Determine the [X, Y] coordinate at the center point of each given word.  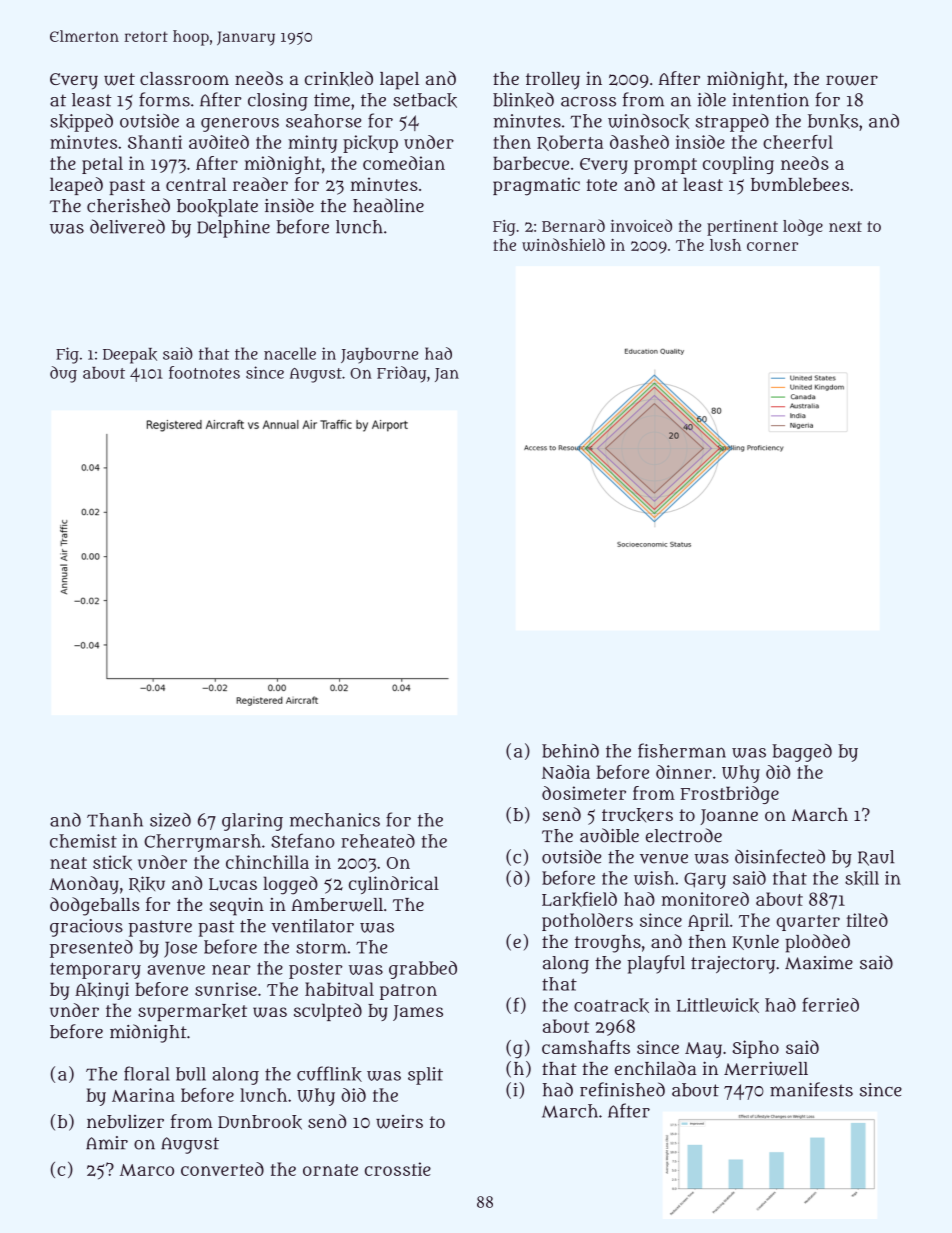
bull [191, 1074]
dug [63, 374]
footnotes [204, 372]
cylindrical [394, 885]
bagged [802, 753]
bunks [833, 121]
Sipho [755, 1049]
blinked [523, 100]
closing [278, 102]
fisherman [682, 750]
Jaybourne [379, 356]
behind [570, 751]
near [231, 970]
